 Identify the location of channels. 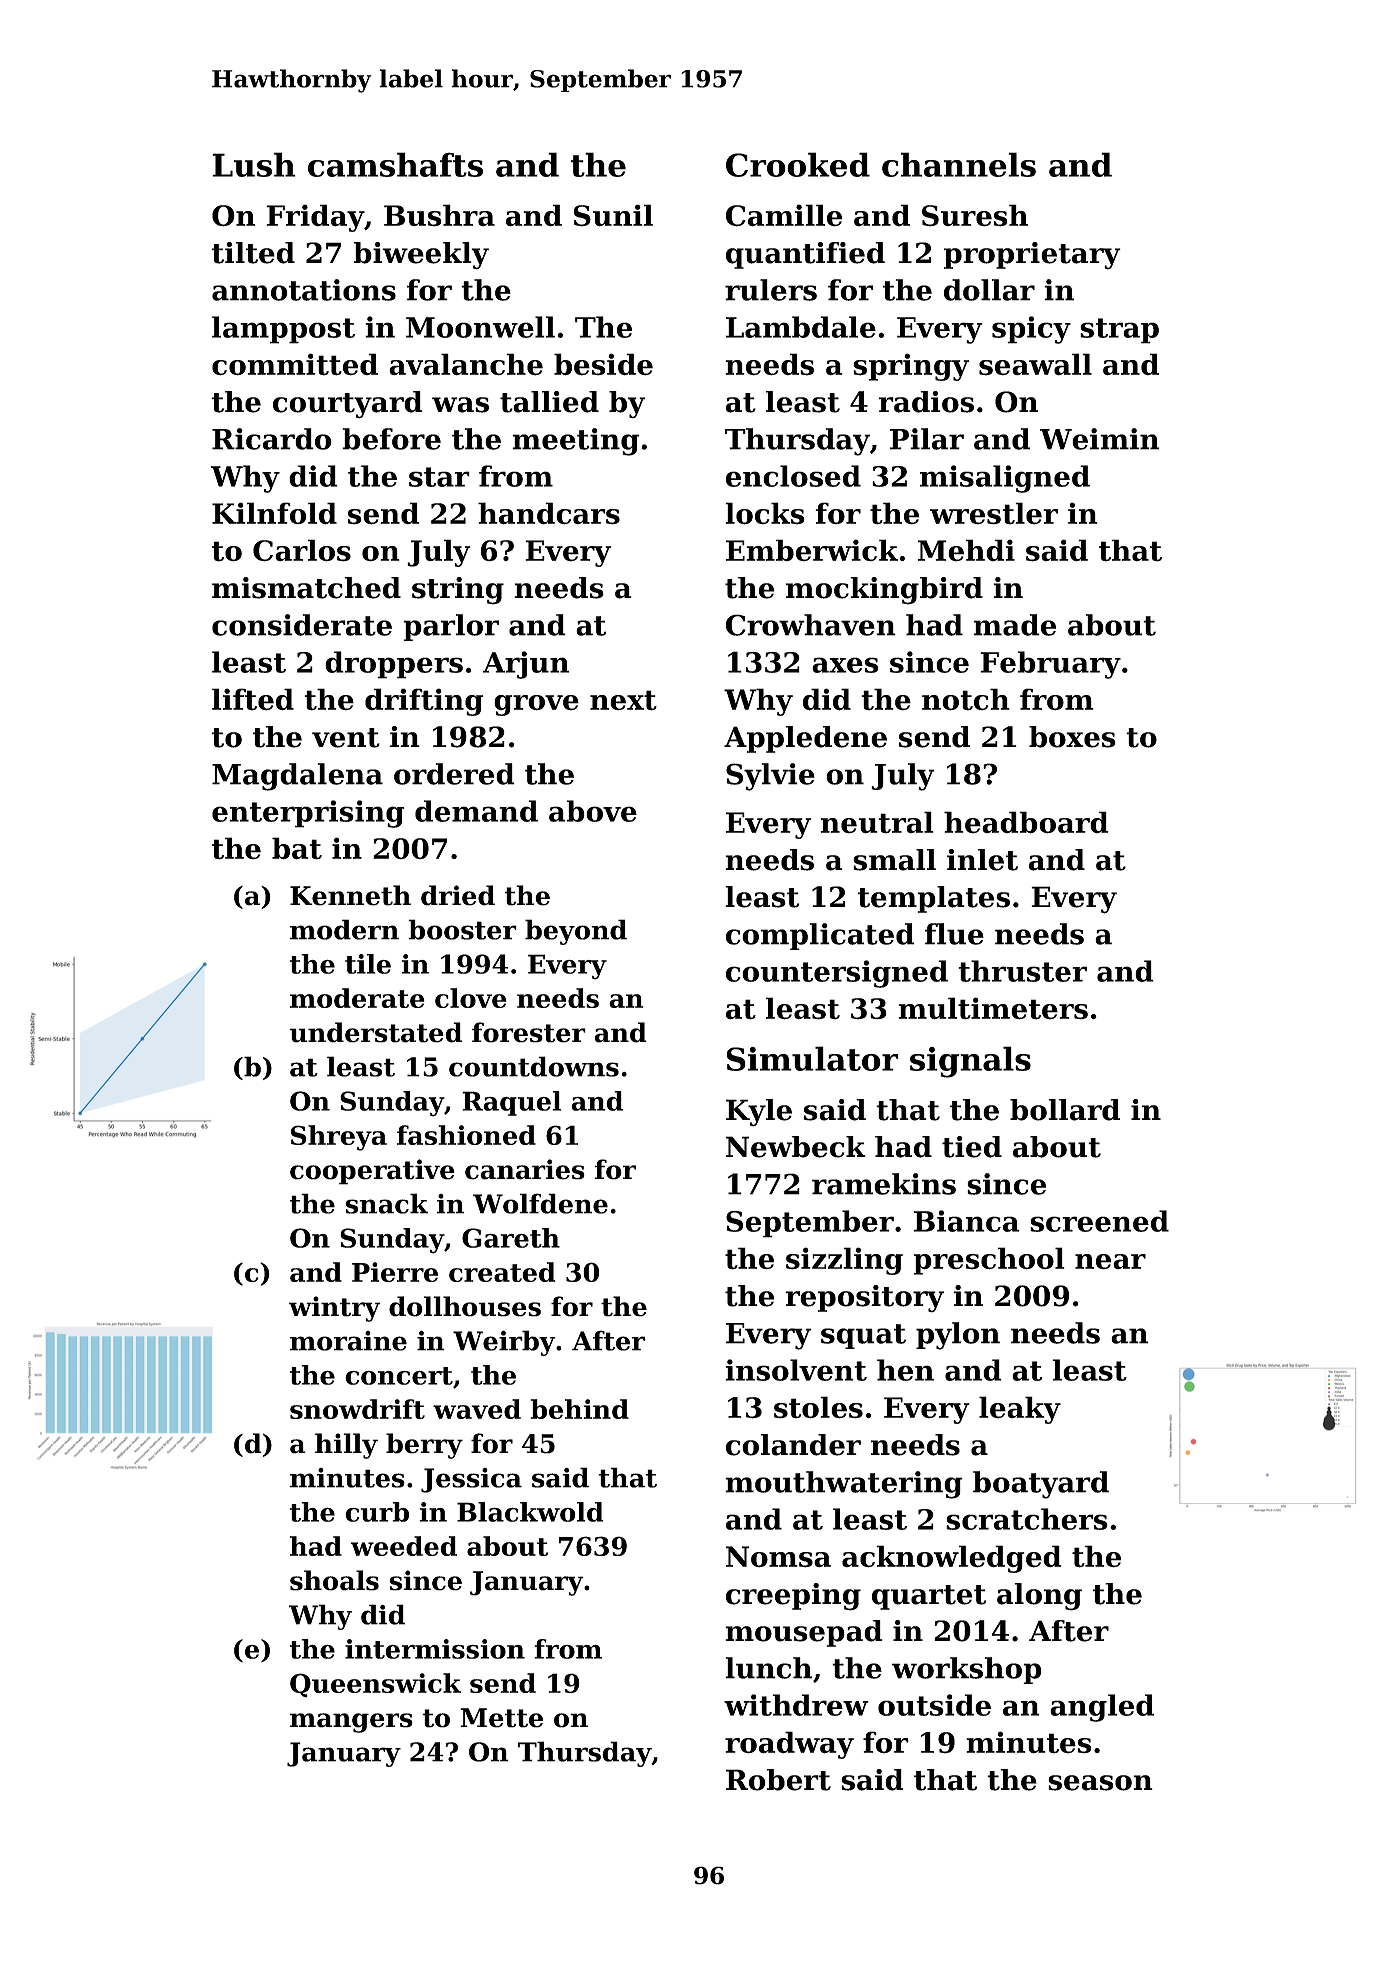
(959, 164).
